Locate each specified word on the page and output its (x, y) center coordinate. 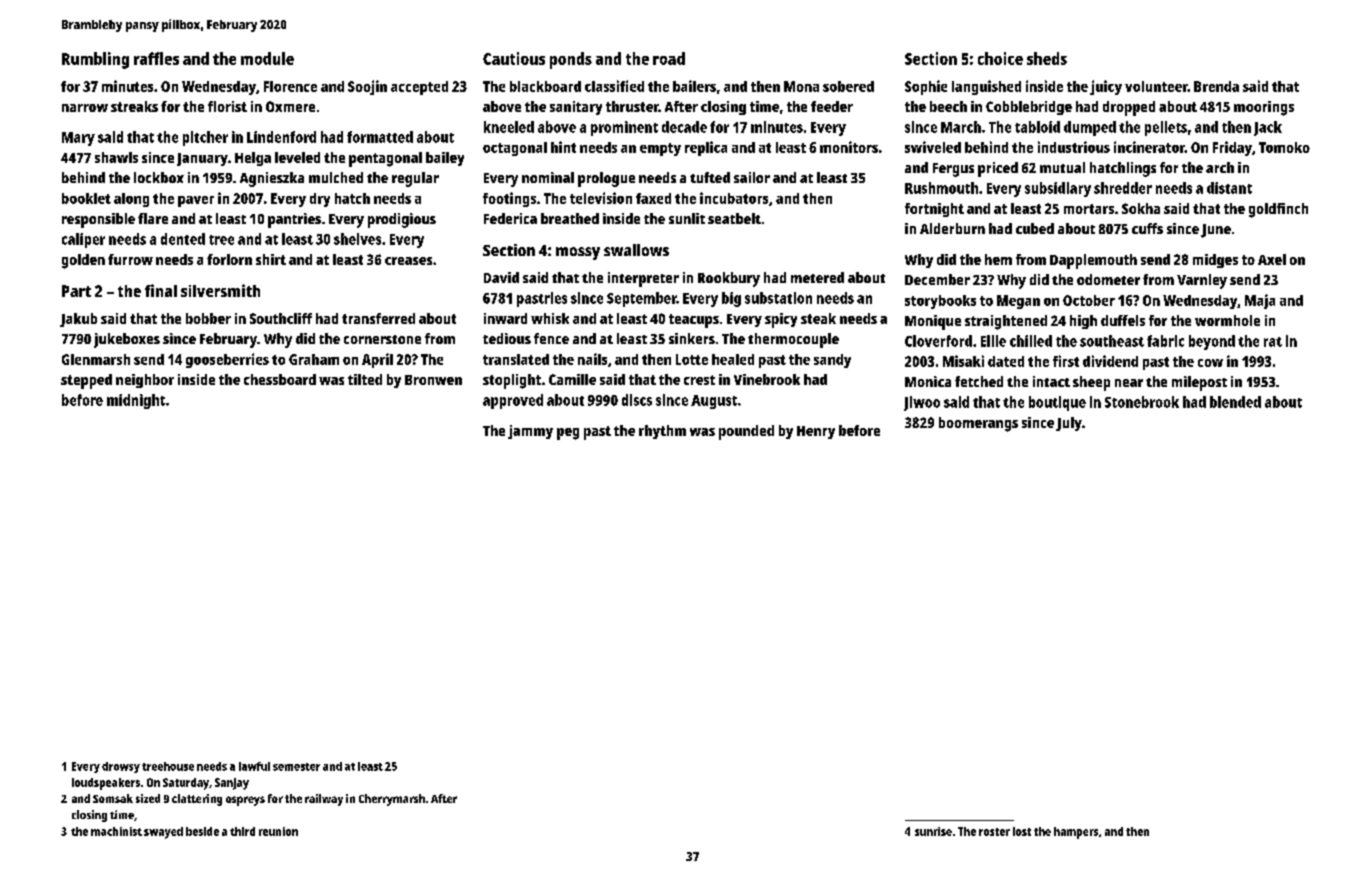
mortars (1089, 209)
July (1069, 424)
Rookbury (729, 279)
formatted (380, 137)
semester (296, 767)
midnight (136, 401)
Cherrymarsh (392, 800)
